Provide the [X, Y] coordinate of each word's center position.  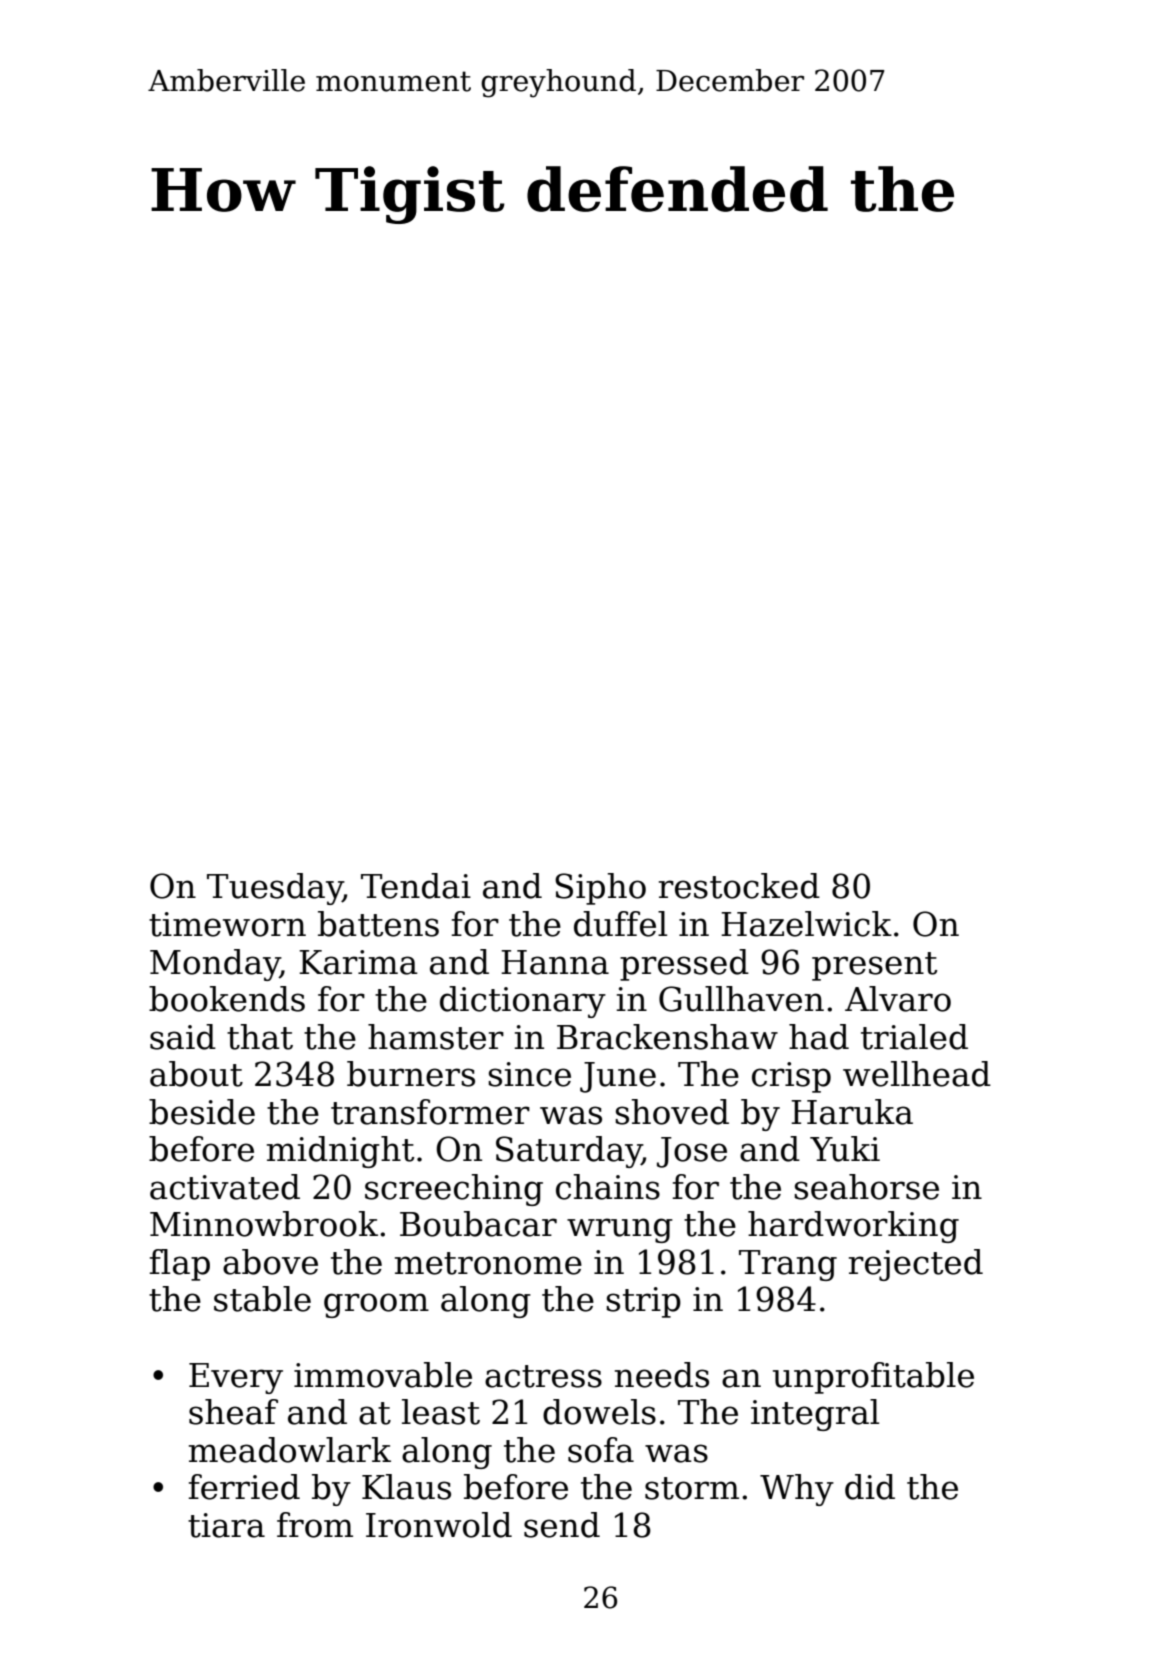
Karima [358, 962]
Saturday [569, 1152]
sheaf [233, 1412]
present [874, 966]
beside [202, 1112]
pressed [684, 965]
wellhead [917, 1074]
